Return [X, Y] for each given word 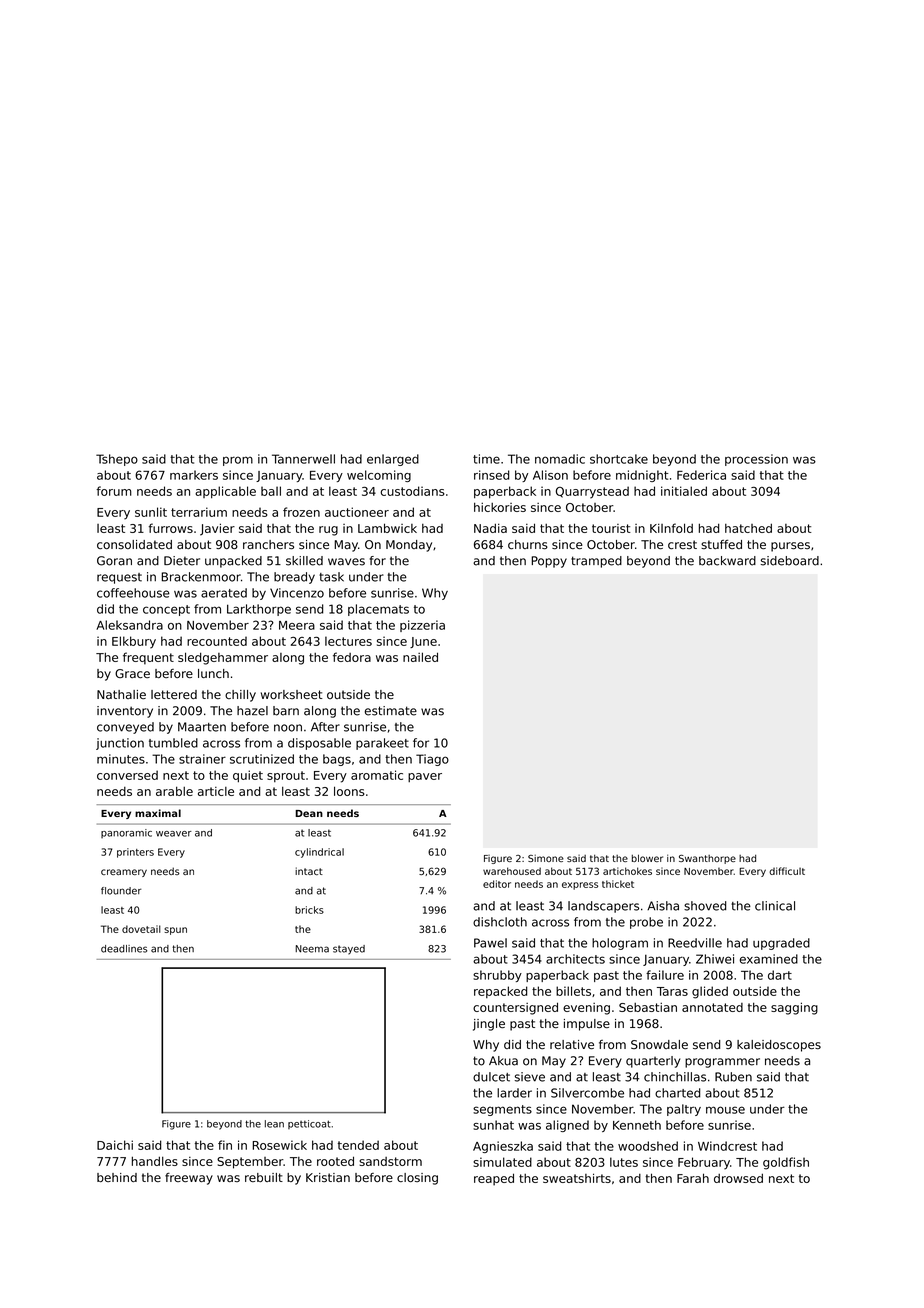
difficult [787, 871]
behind [117, 1177]
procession [756, 460]
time [486, 459]
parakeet [382, 744]
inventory [125, 712]
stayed [349, 950]
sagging [794, 1008]
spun [175, 931]
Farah [693, 1178]
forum [114, 491]
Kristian [328, 1177]
